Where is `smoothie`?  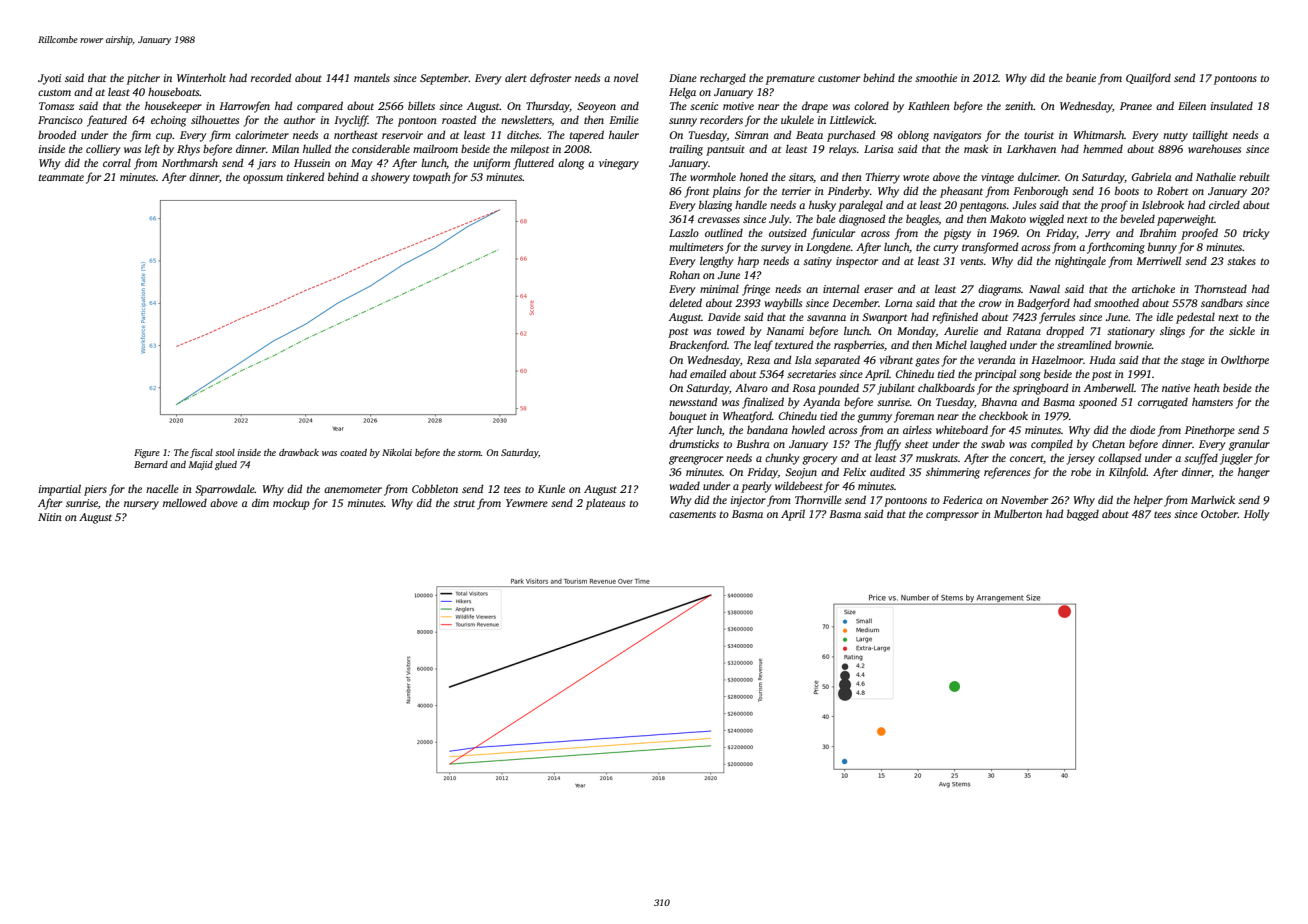 smoothie is located at coordinates (936, 77).
